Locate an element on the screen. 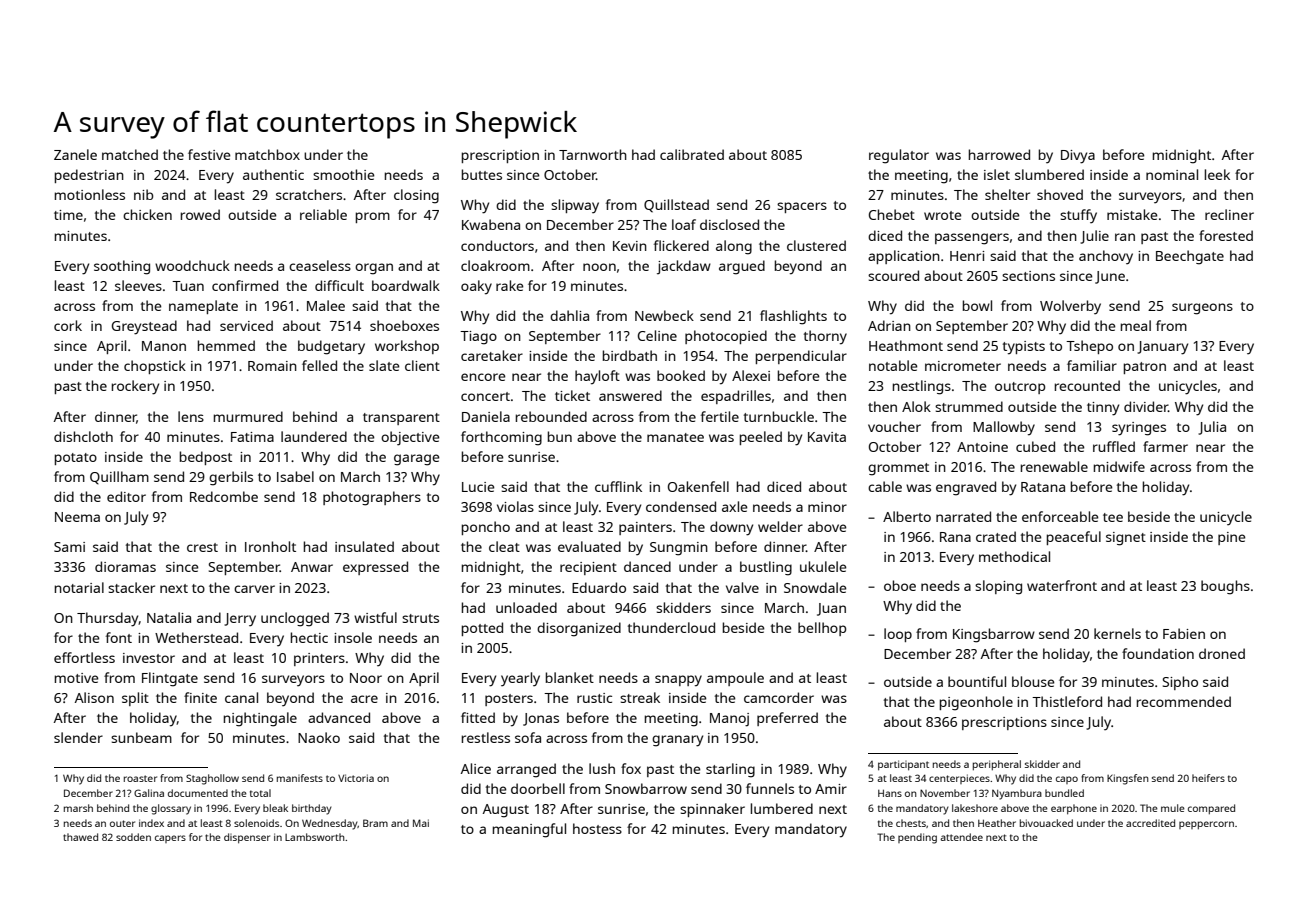 The image size is (1308, 924). enforceable is located at coordinates (1060, 516).
